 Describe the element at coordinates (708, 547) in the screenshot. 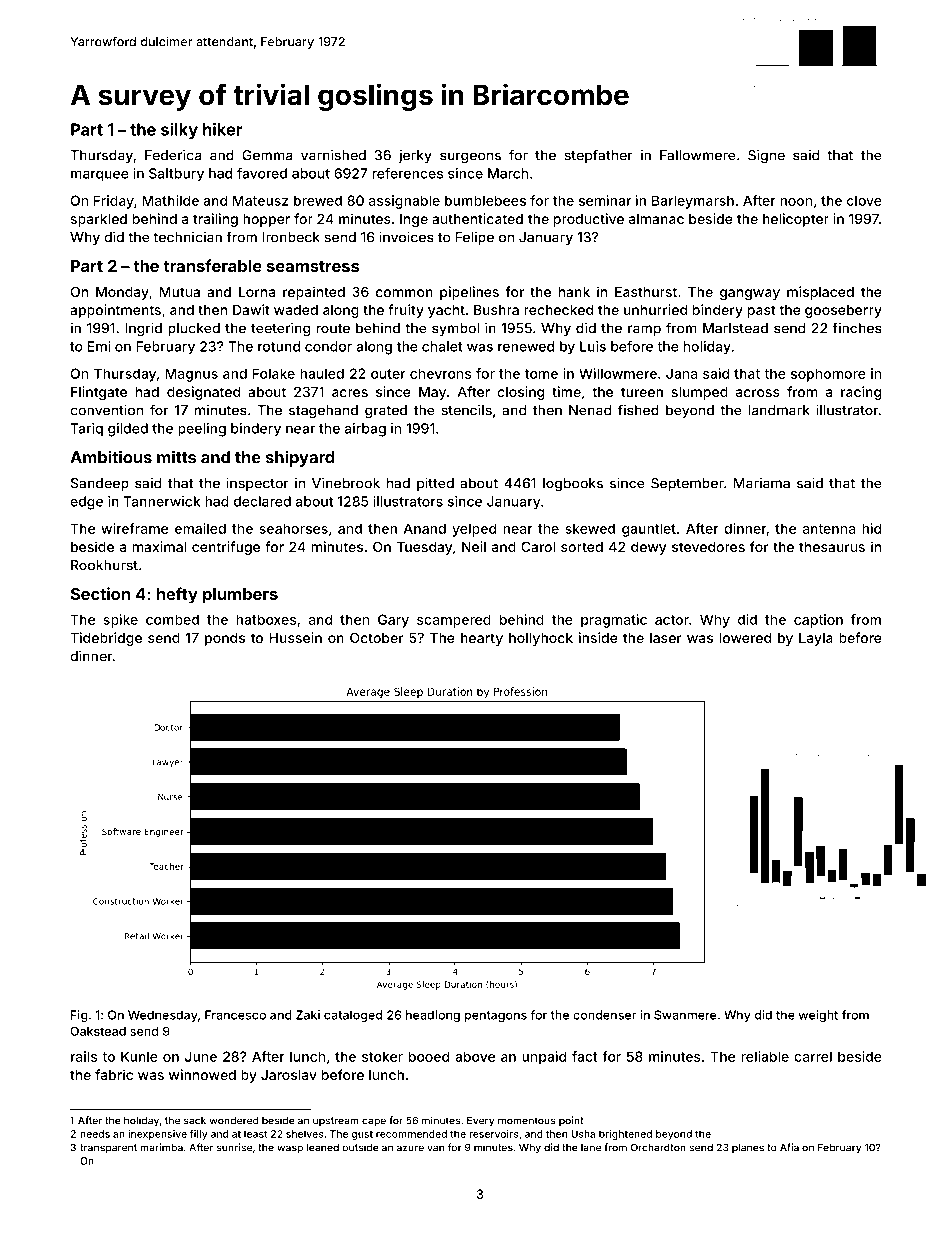

I see `stevedores` at that location.
